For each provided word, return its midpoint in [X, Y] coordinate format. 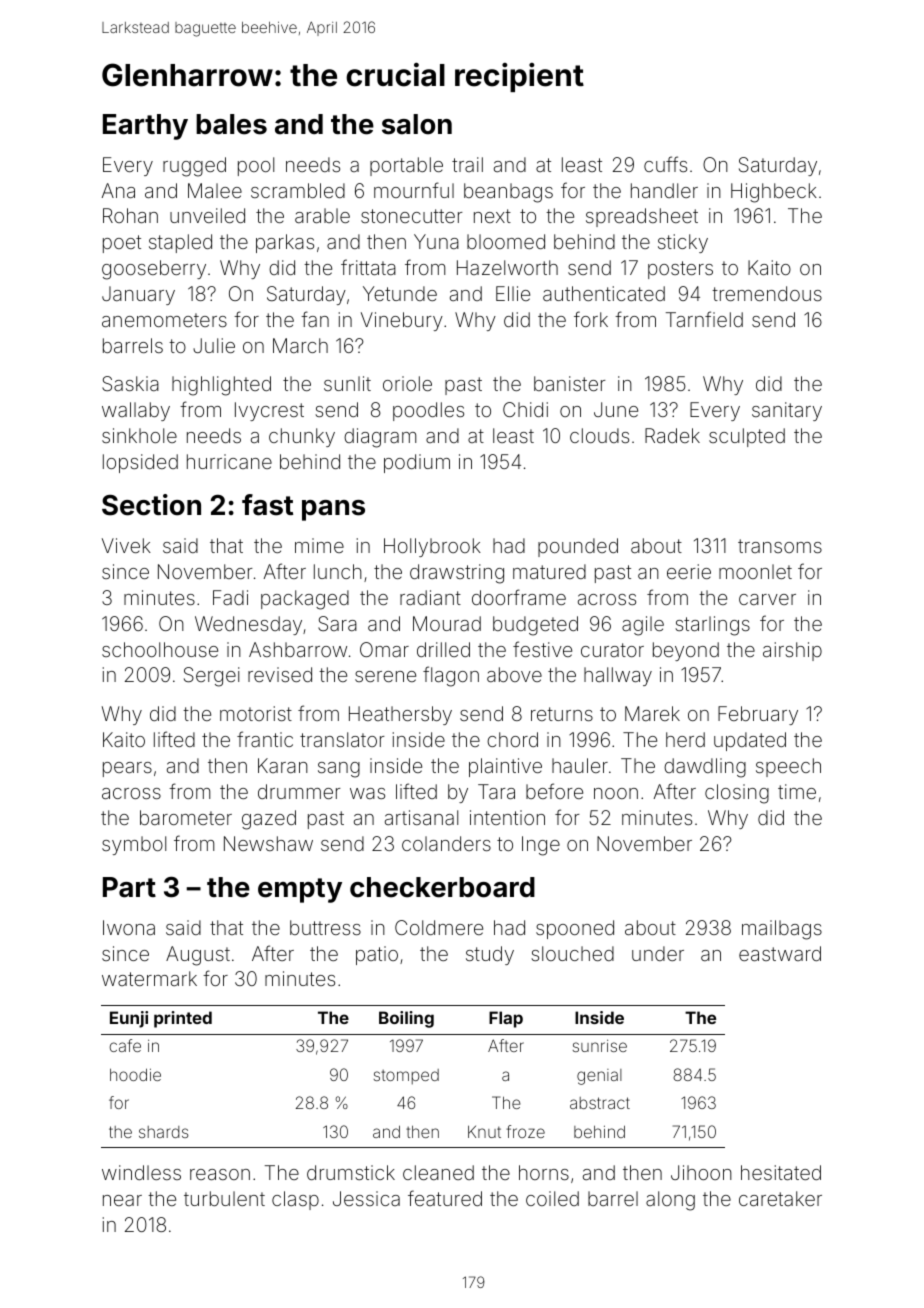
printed [183, 1019]
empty [300, 890]
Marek [652, 713]
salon [417, 124]
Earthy [145, 127]
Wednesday [248, 625]
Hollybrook [432, 547]
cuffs [665, 164]
